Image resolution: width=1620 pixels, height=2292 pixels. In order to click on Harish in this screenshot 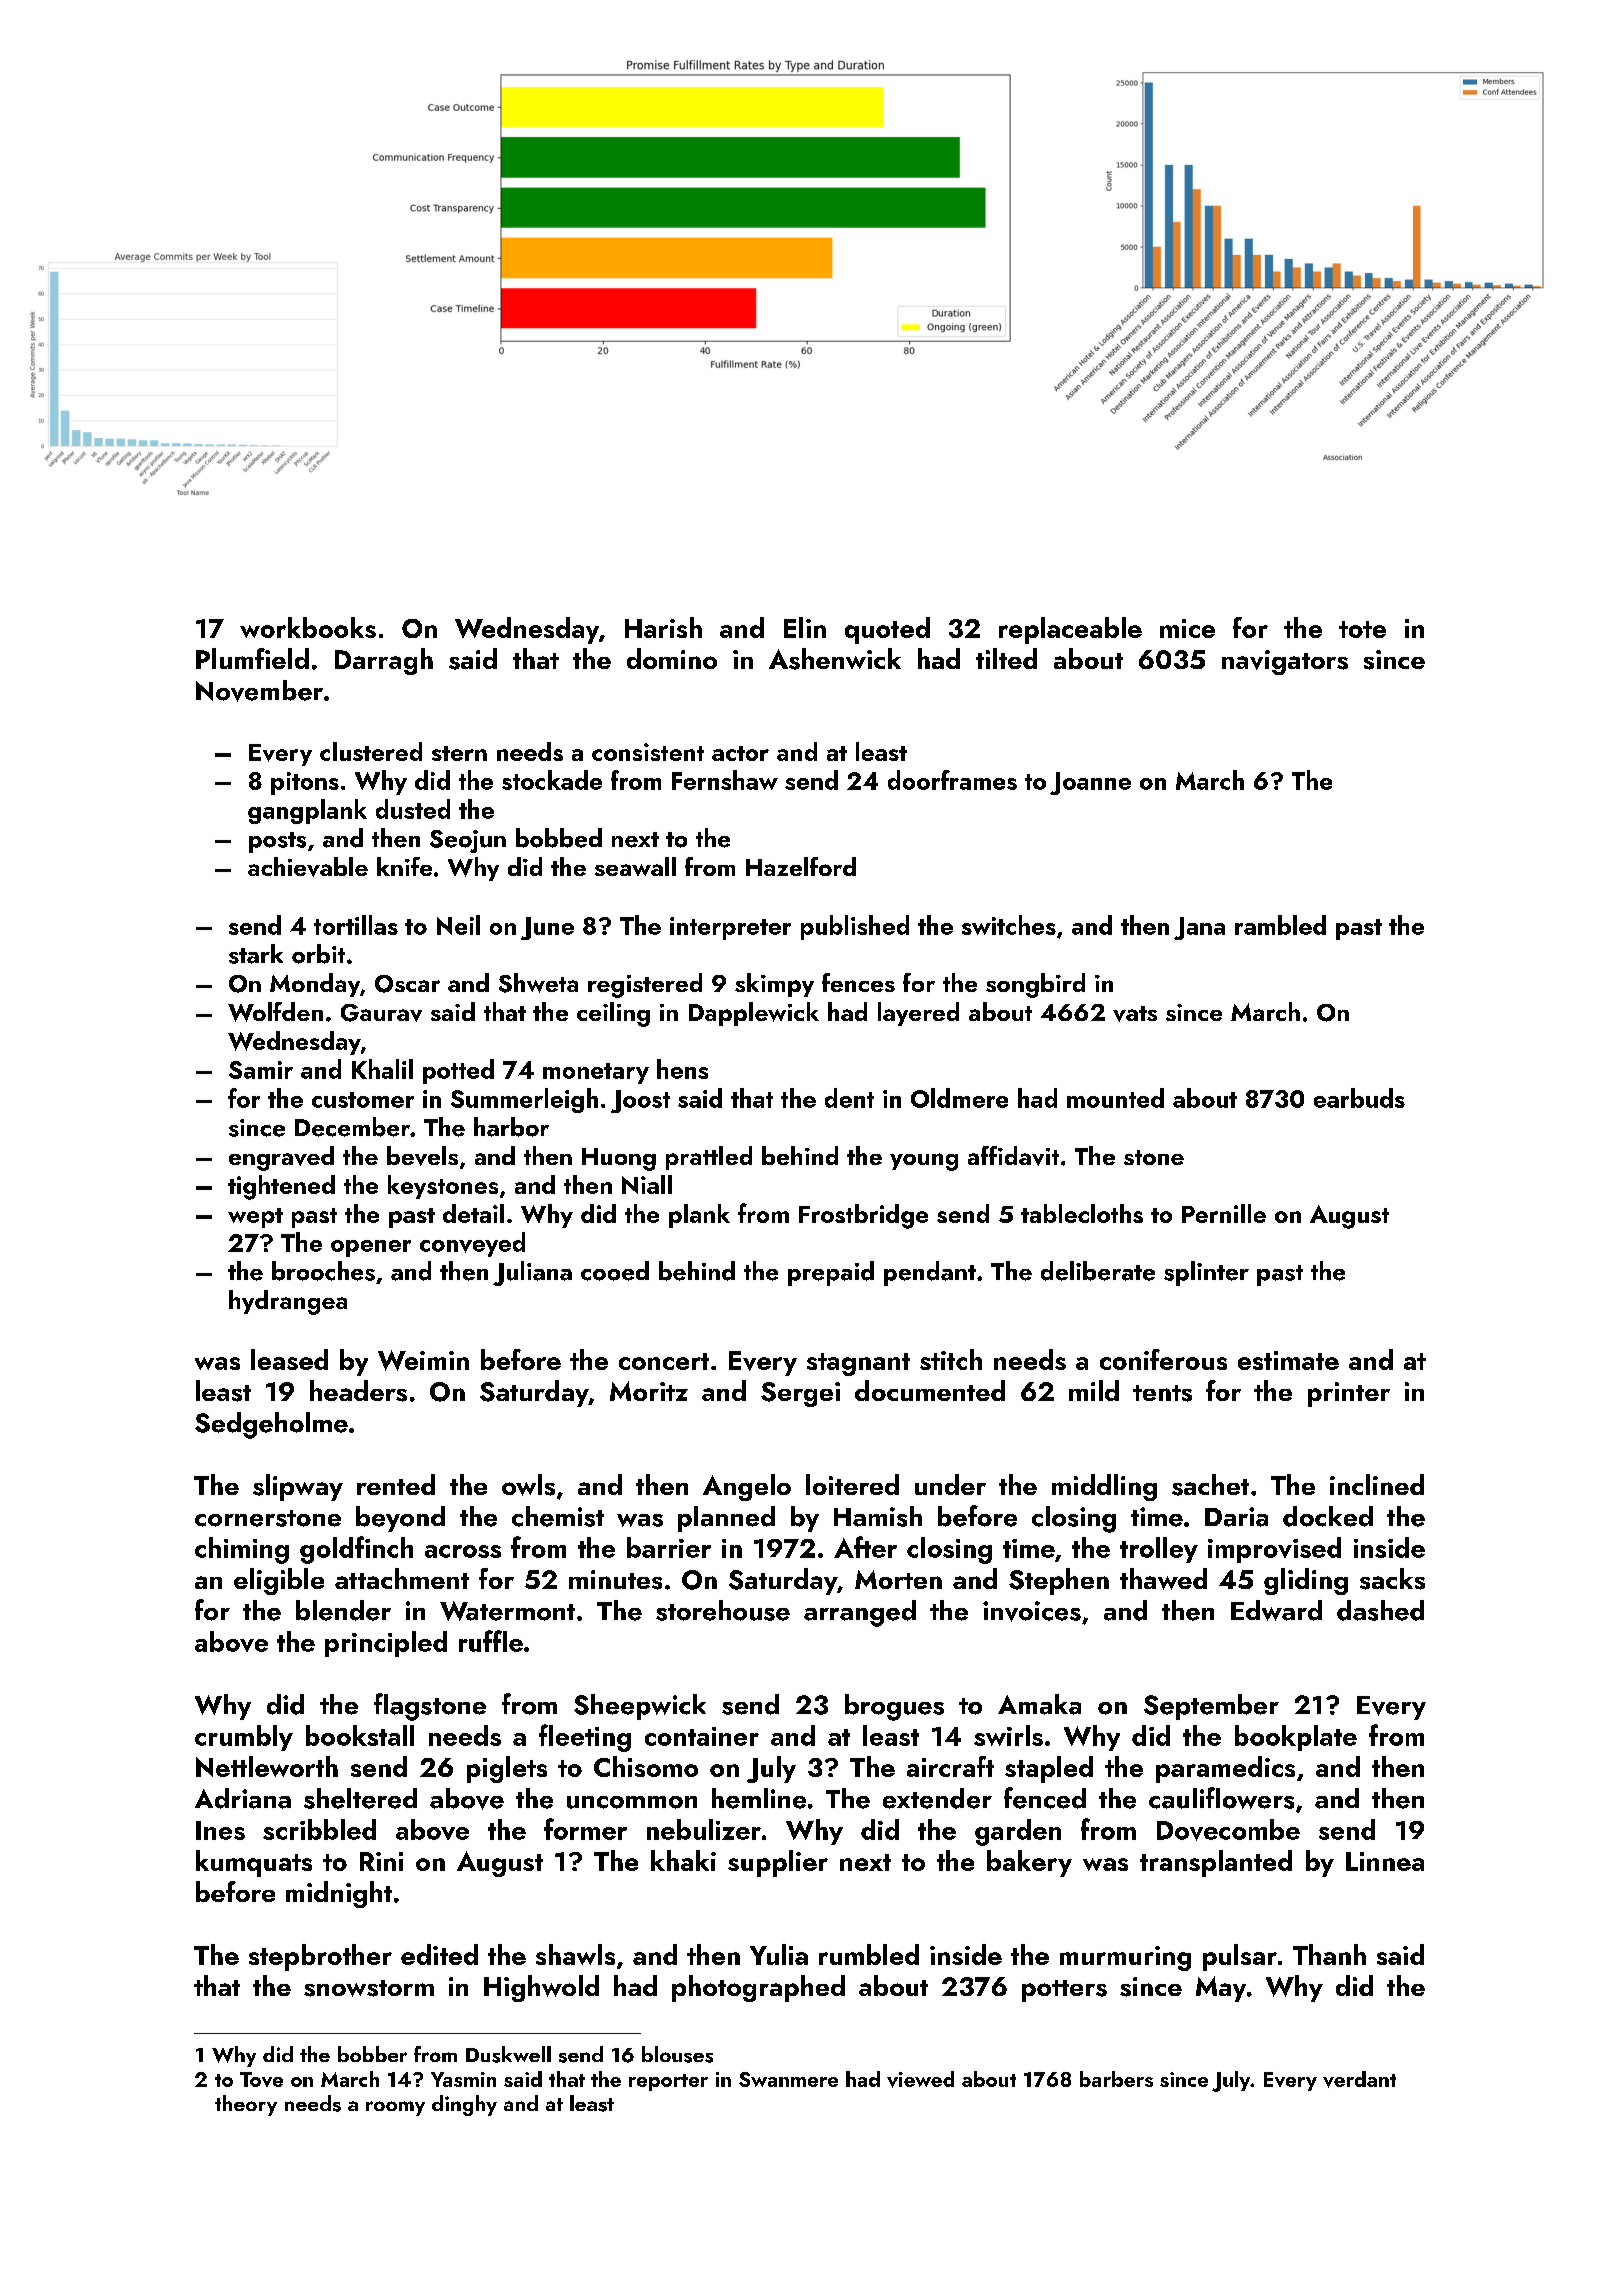, I will do `click(663, 627)`.
